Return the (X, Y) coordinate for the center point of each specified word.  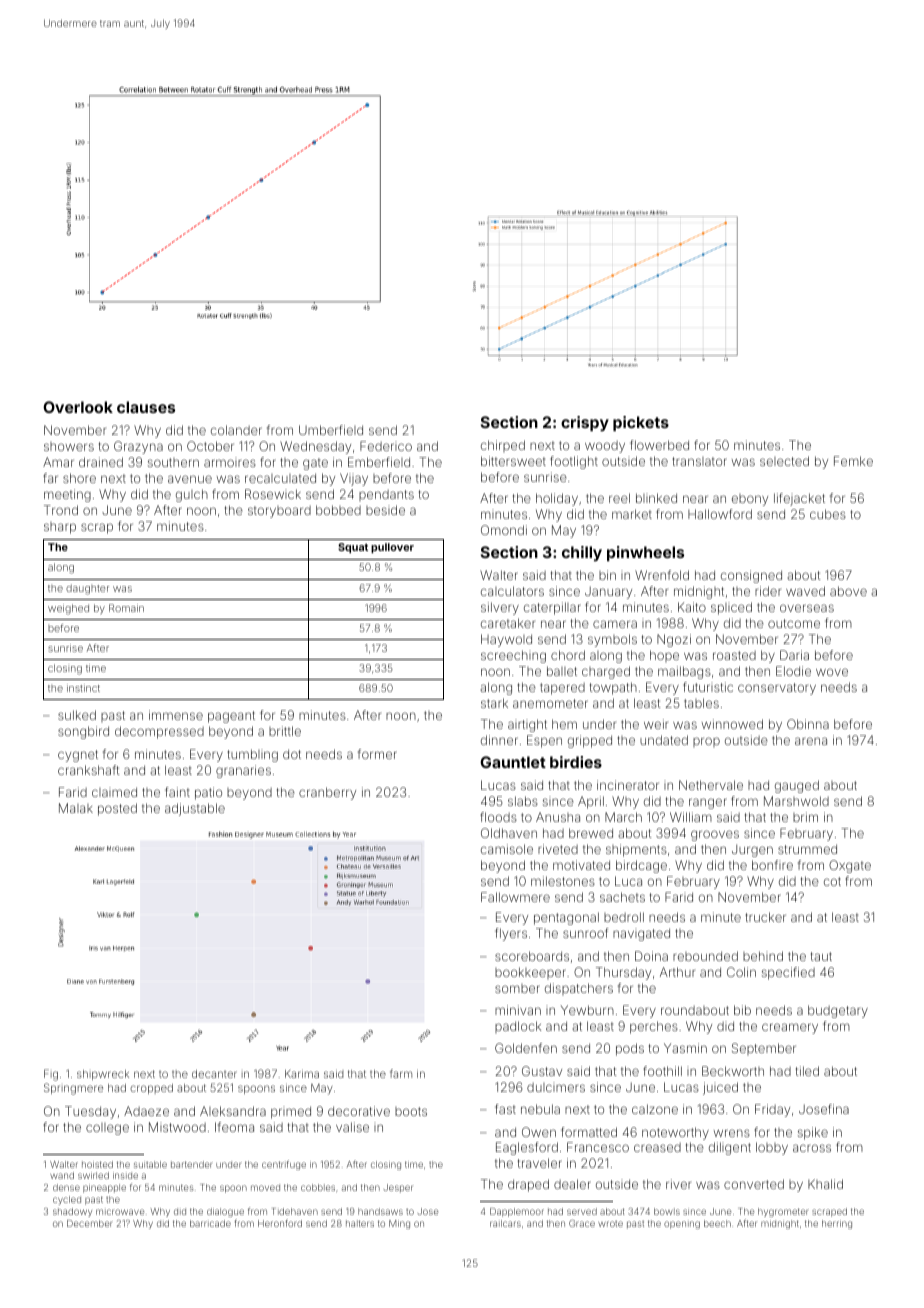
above (848, 591)
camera (615, 624)
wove (832, 672)
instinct (83, 688)
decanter (214, 1074)
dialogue (225, 1212)
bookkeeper (530, 973)
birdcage (641, 866)
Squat (353, 548)
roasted (734, 655)
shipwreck (103, 1075)
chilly (582, 553)
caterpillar (552, 608)
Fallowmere (515, 897)
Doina (651, 956)
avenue (190, 479)
